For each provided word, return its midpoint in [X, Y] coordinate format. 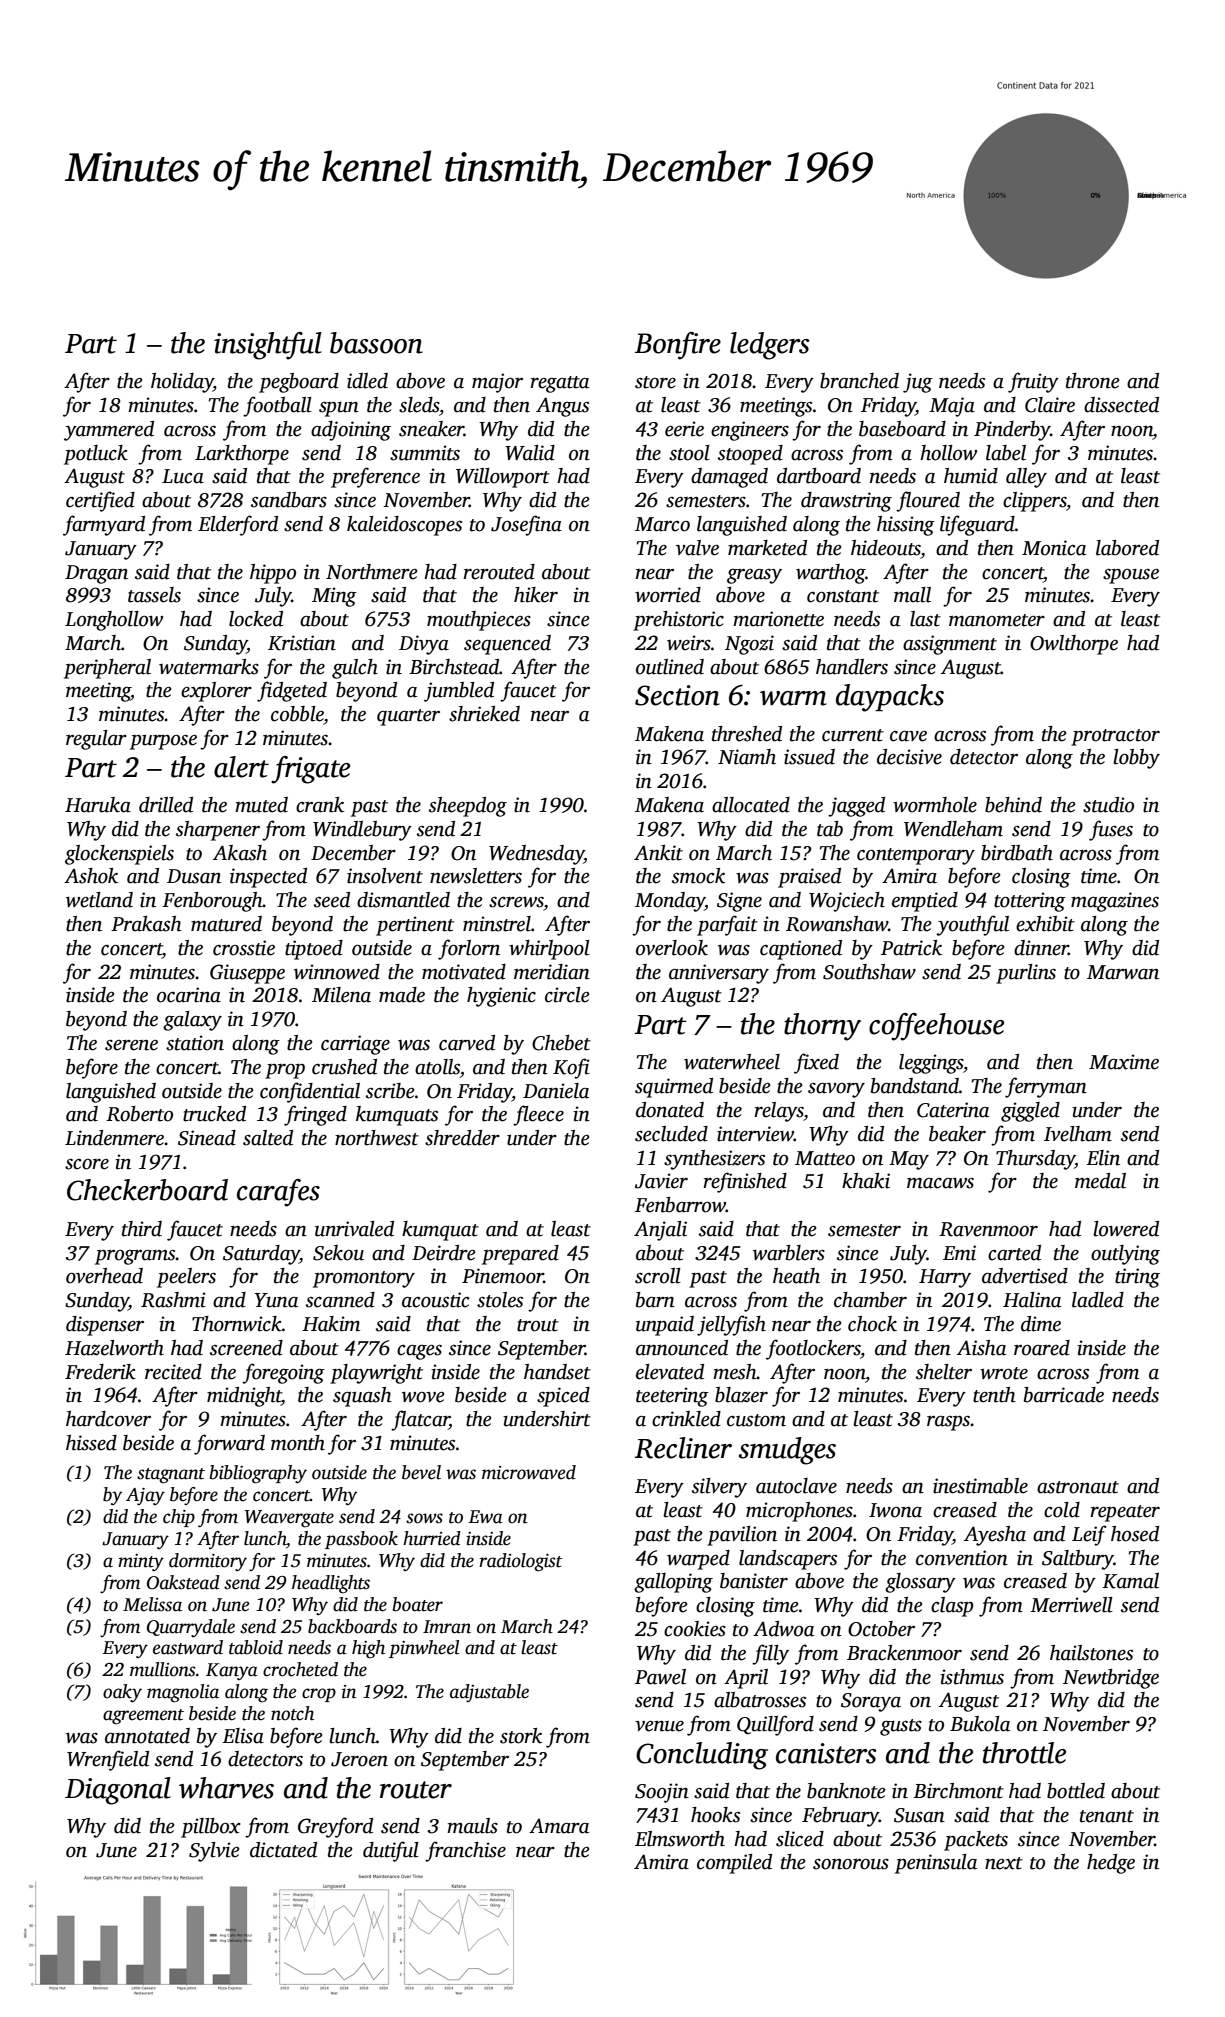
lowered [1126, 1229]
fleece [538, 1115]
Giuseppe [247, 974]
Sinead [207, 1138]
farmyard [104, 525]
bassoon [376, 343]
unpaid [665, 1326]
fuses [1111, 830]
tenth [994, 1395]
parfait [727, 925]
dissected [1121, 405]
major [497, 383]
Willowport [503, 478]
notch [292, 1713]
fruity [1033, 382]
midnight [244, 1397]
